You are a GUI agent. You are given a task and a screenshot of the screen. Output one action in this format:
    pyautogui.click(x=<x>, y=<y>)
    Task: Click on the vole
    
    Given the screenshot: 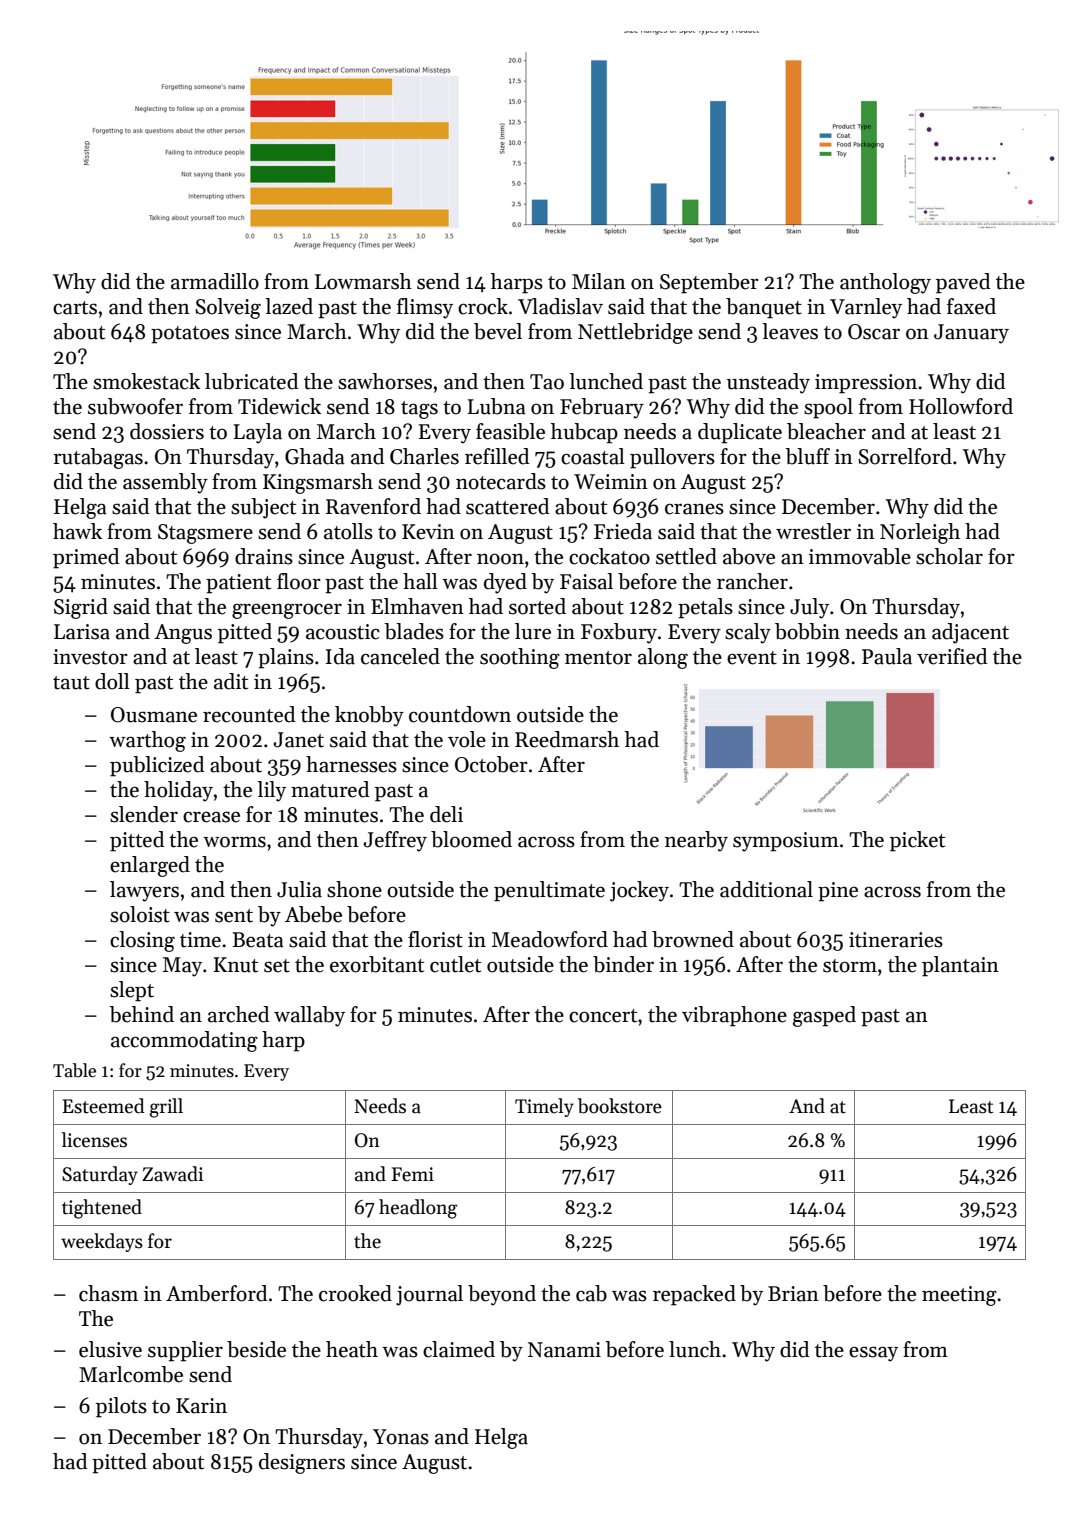 What is the action you would take?
    pyautogui.click(x=467, y=739)
